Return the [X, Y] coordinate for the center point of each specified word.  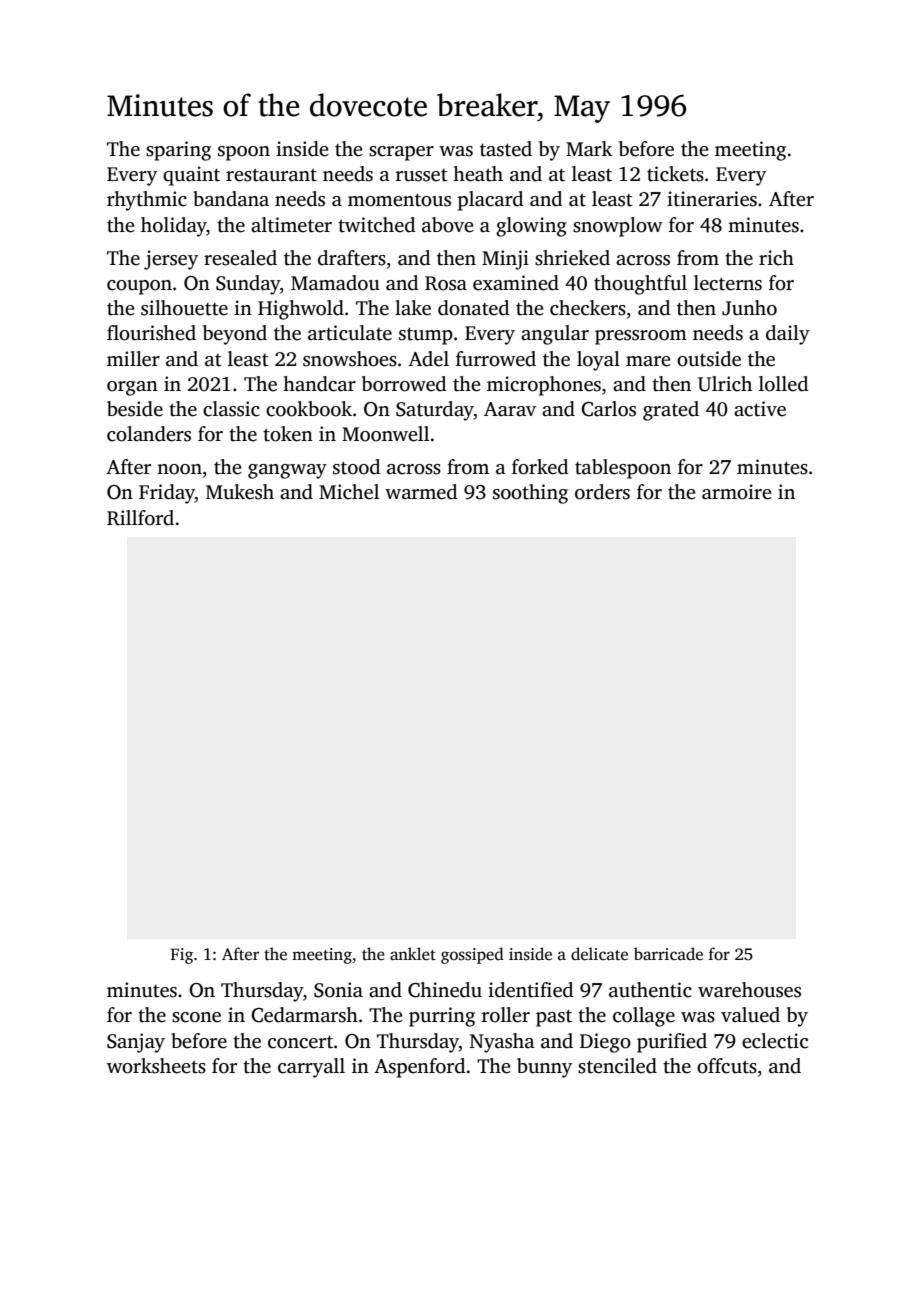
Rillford [140, 518]
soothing [530, 494]
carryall [311, 1068]
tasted [506, 149]
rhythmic [147, 201]
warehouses [749, 990]
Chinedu [445, 990]
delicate [599, 954]
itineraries [712, 199]
